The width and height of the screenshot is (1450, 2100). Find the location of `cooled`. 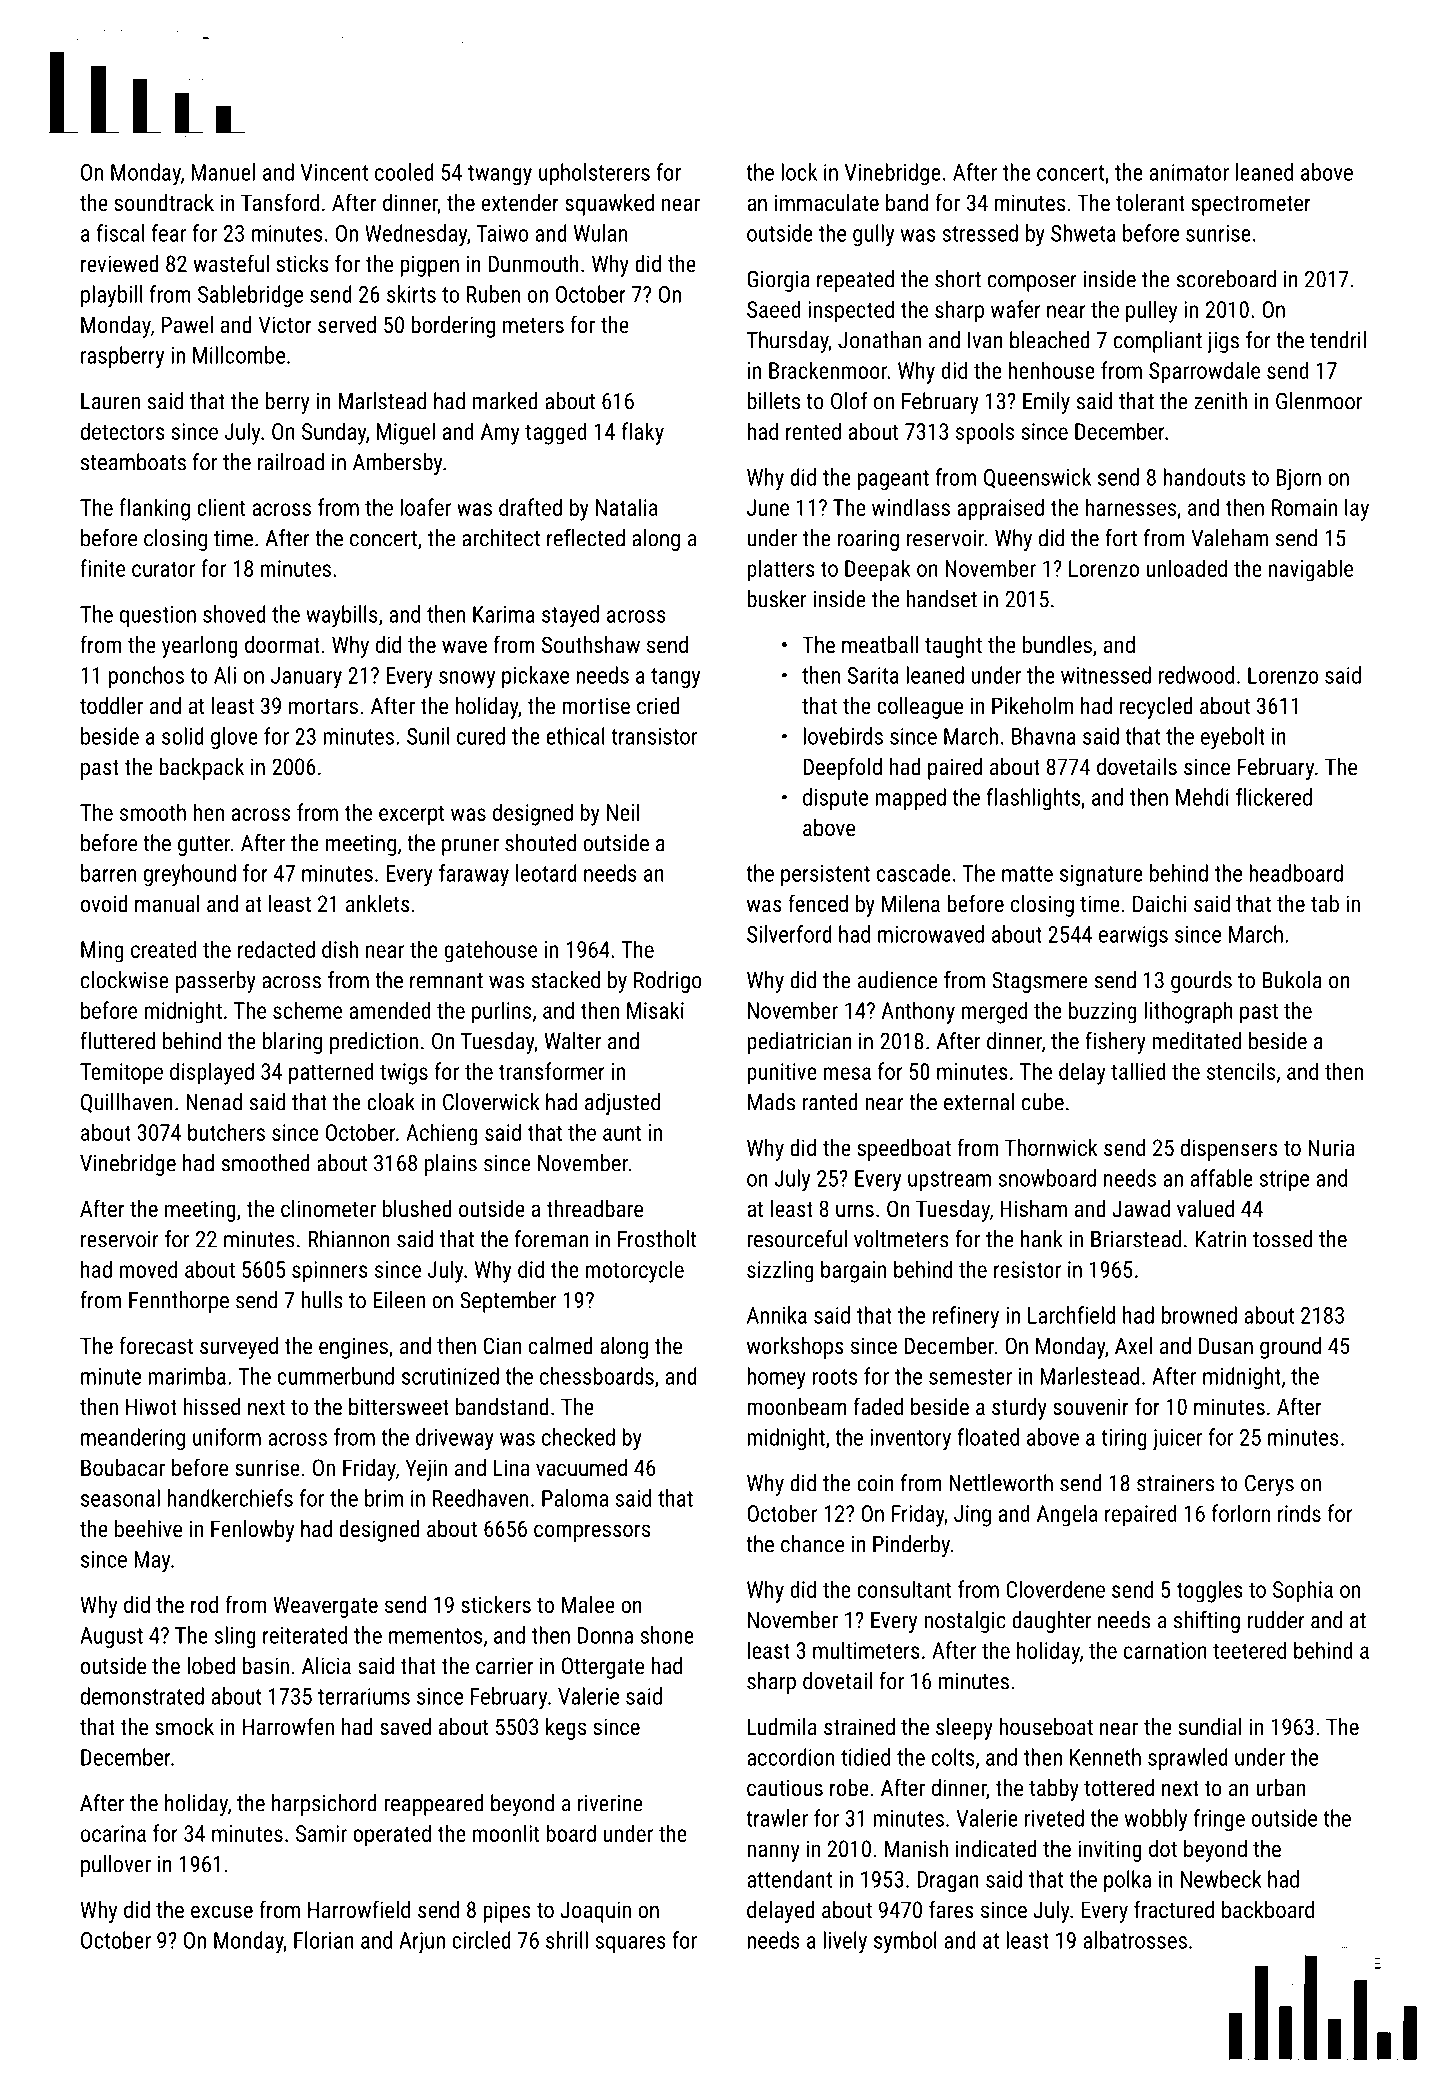

cooled is located at coordinates (404, 172).
